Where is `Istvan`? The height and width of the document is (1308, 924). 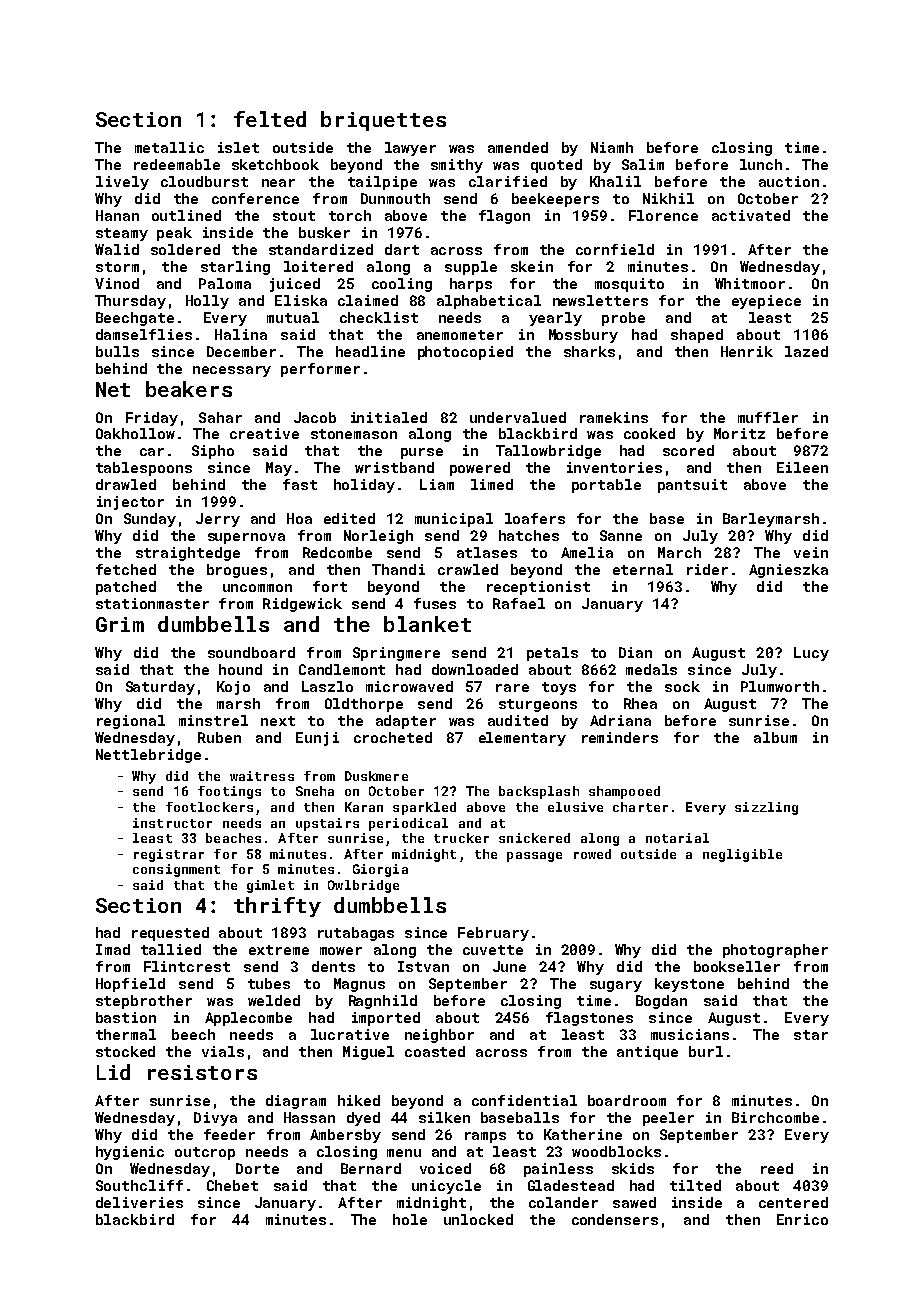
Istvan is located at coordinates (423, 966).
